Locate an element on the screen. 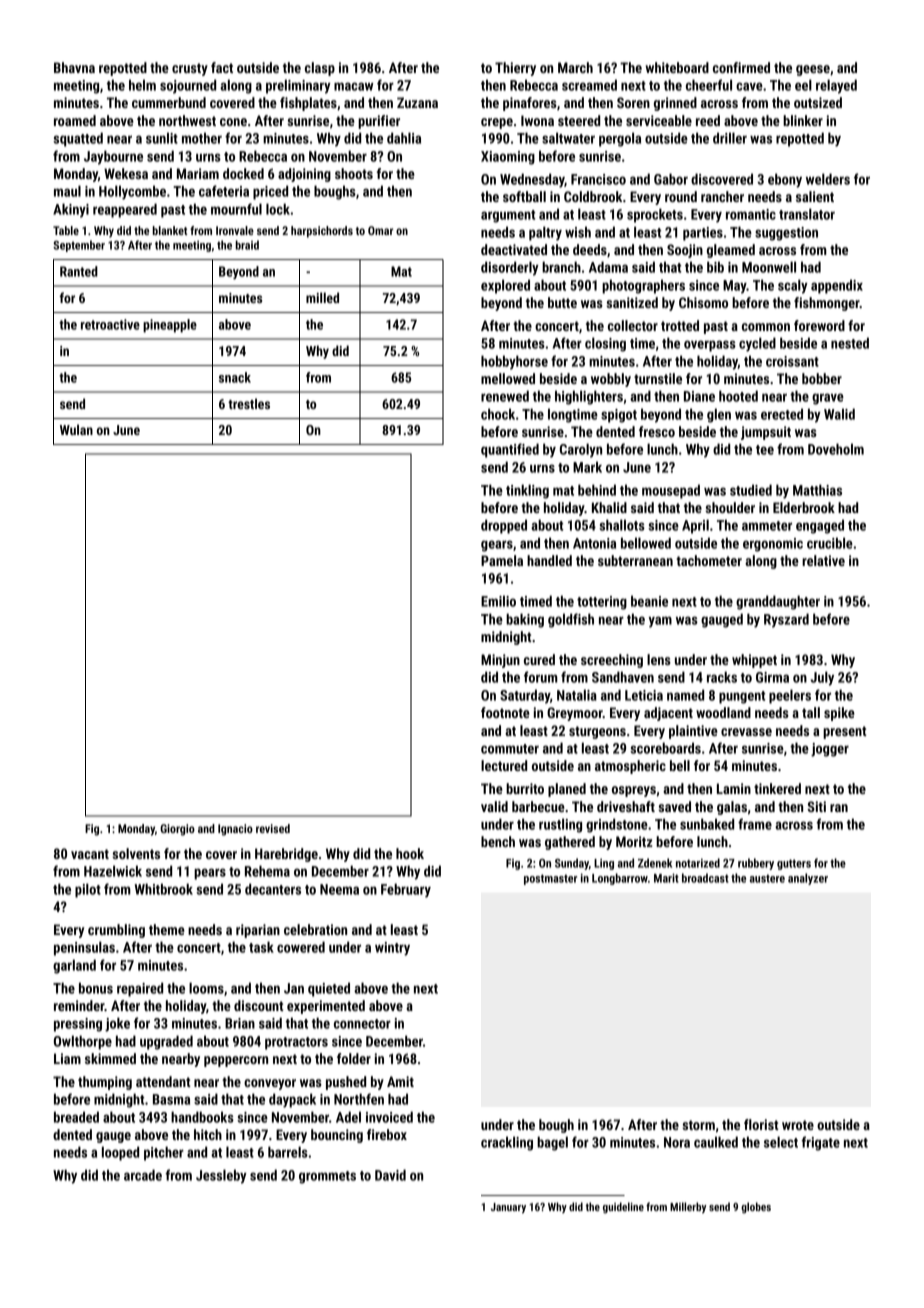 The image size is (924, 1308). relative is located at coordinates (823, 560).
